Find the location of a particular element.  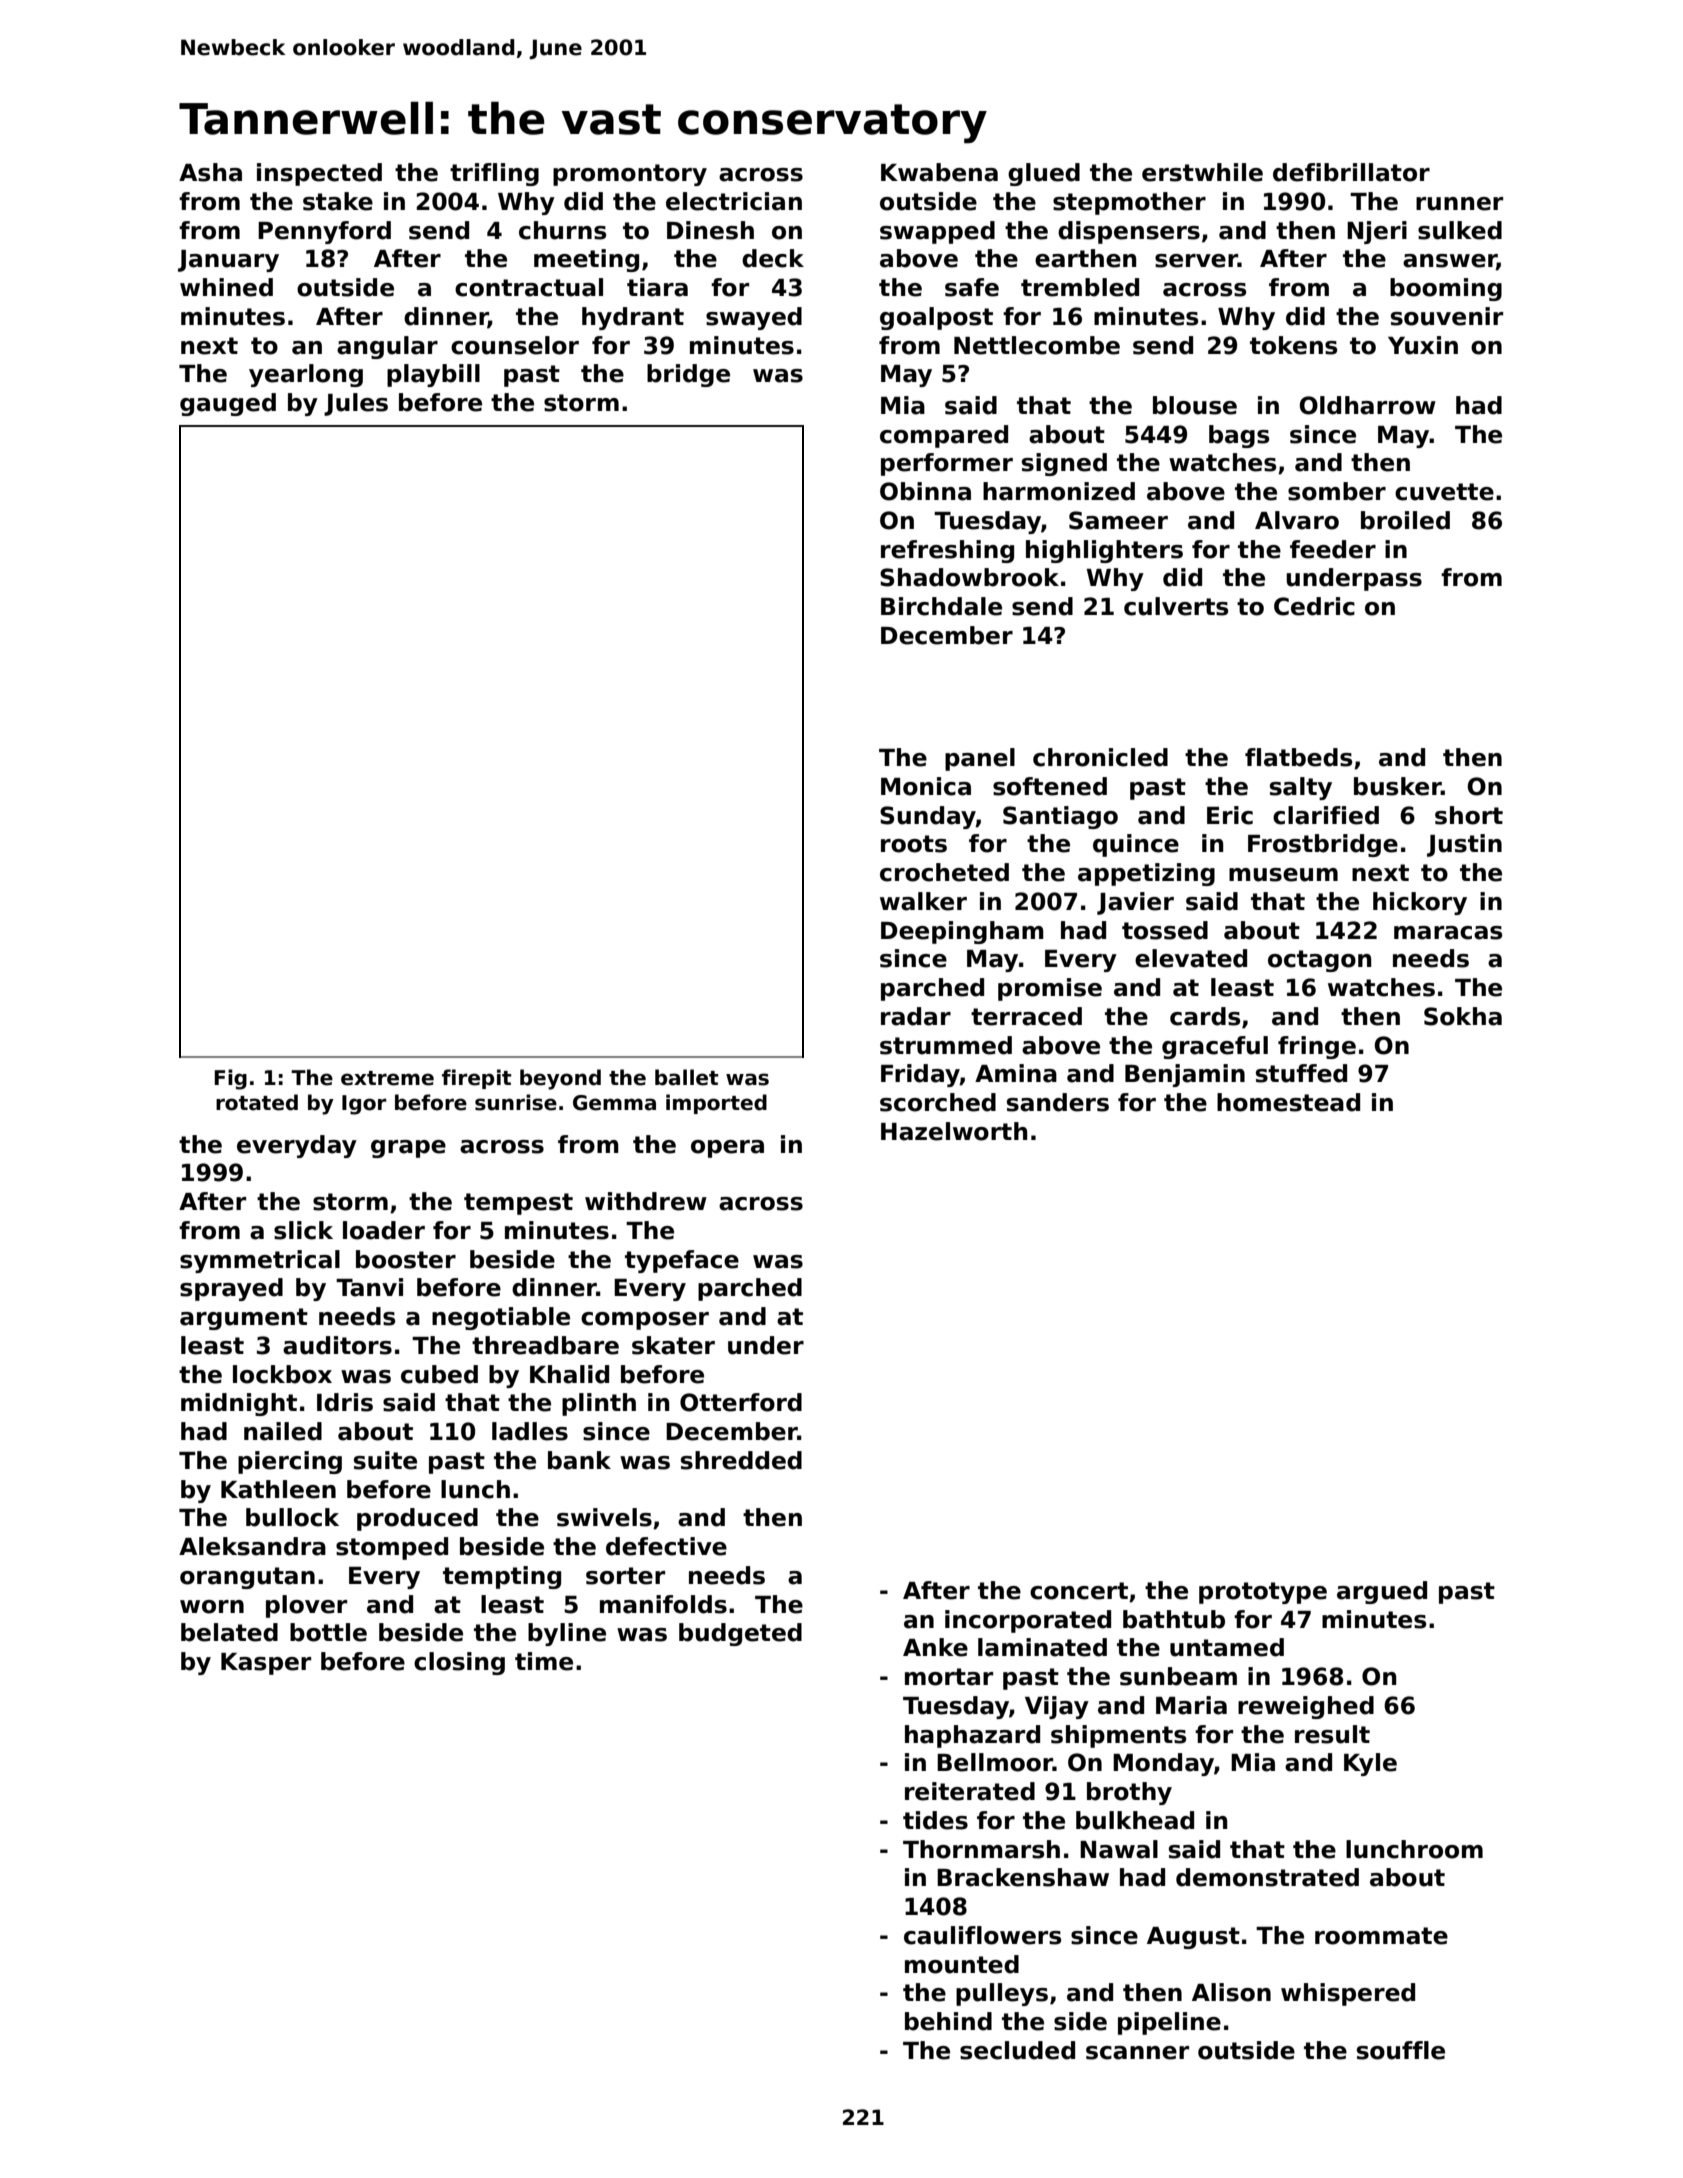

whined is located at coordinates (226, 287).
